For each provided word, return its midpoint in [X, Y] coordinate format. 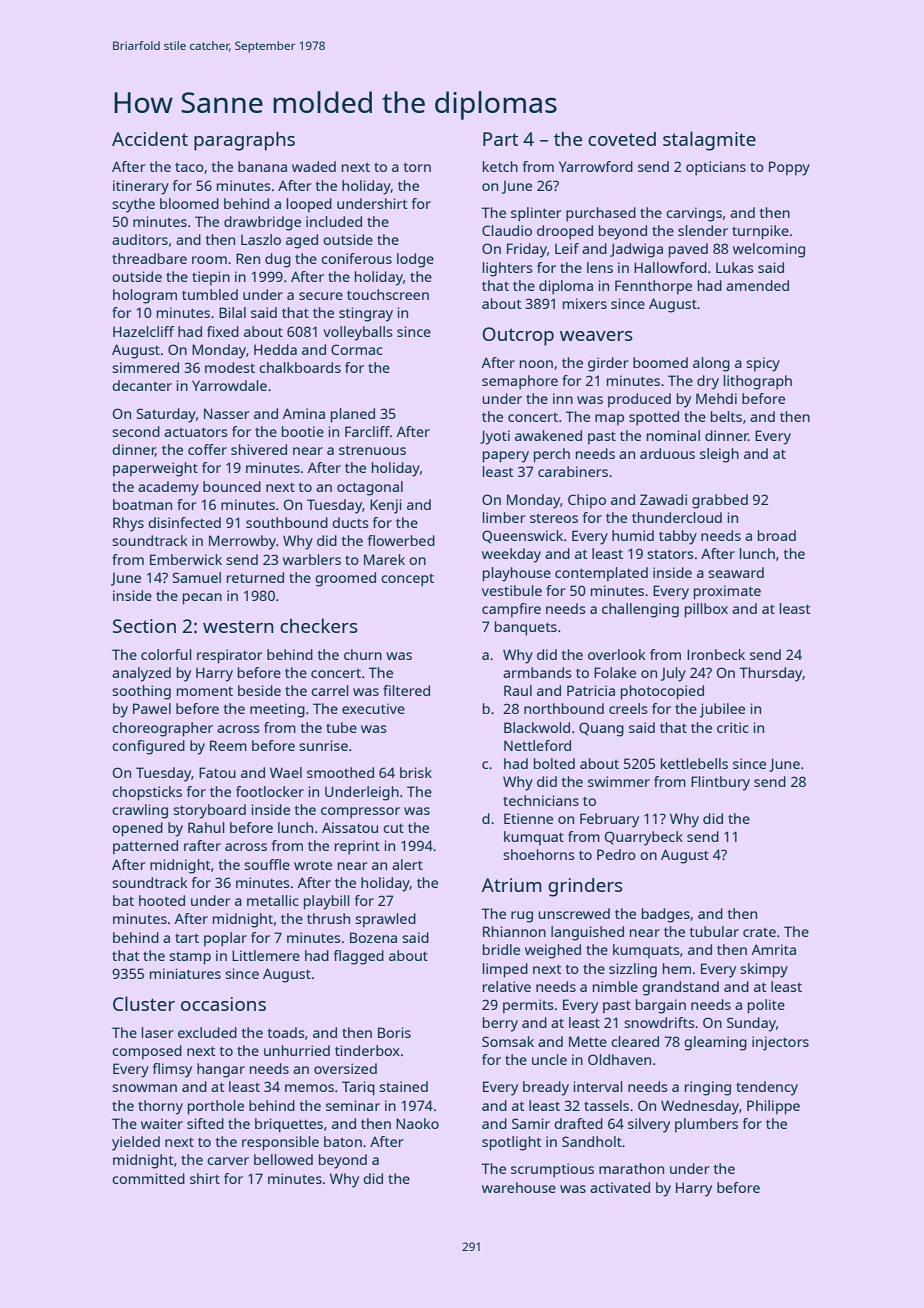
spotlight [512, 1143]
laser [158, 1032]
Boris [394, 1032]
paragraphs [244, 141]
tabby [678, 537]
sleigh [719, 455]
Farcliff [367, 431]
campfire [511, 610]
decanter [142, 385]
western [238, 626]
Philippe [773, 1107]
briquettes [289, 1125]
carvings [694, 214]
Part [500, 139]
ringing [708, 1088]
